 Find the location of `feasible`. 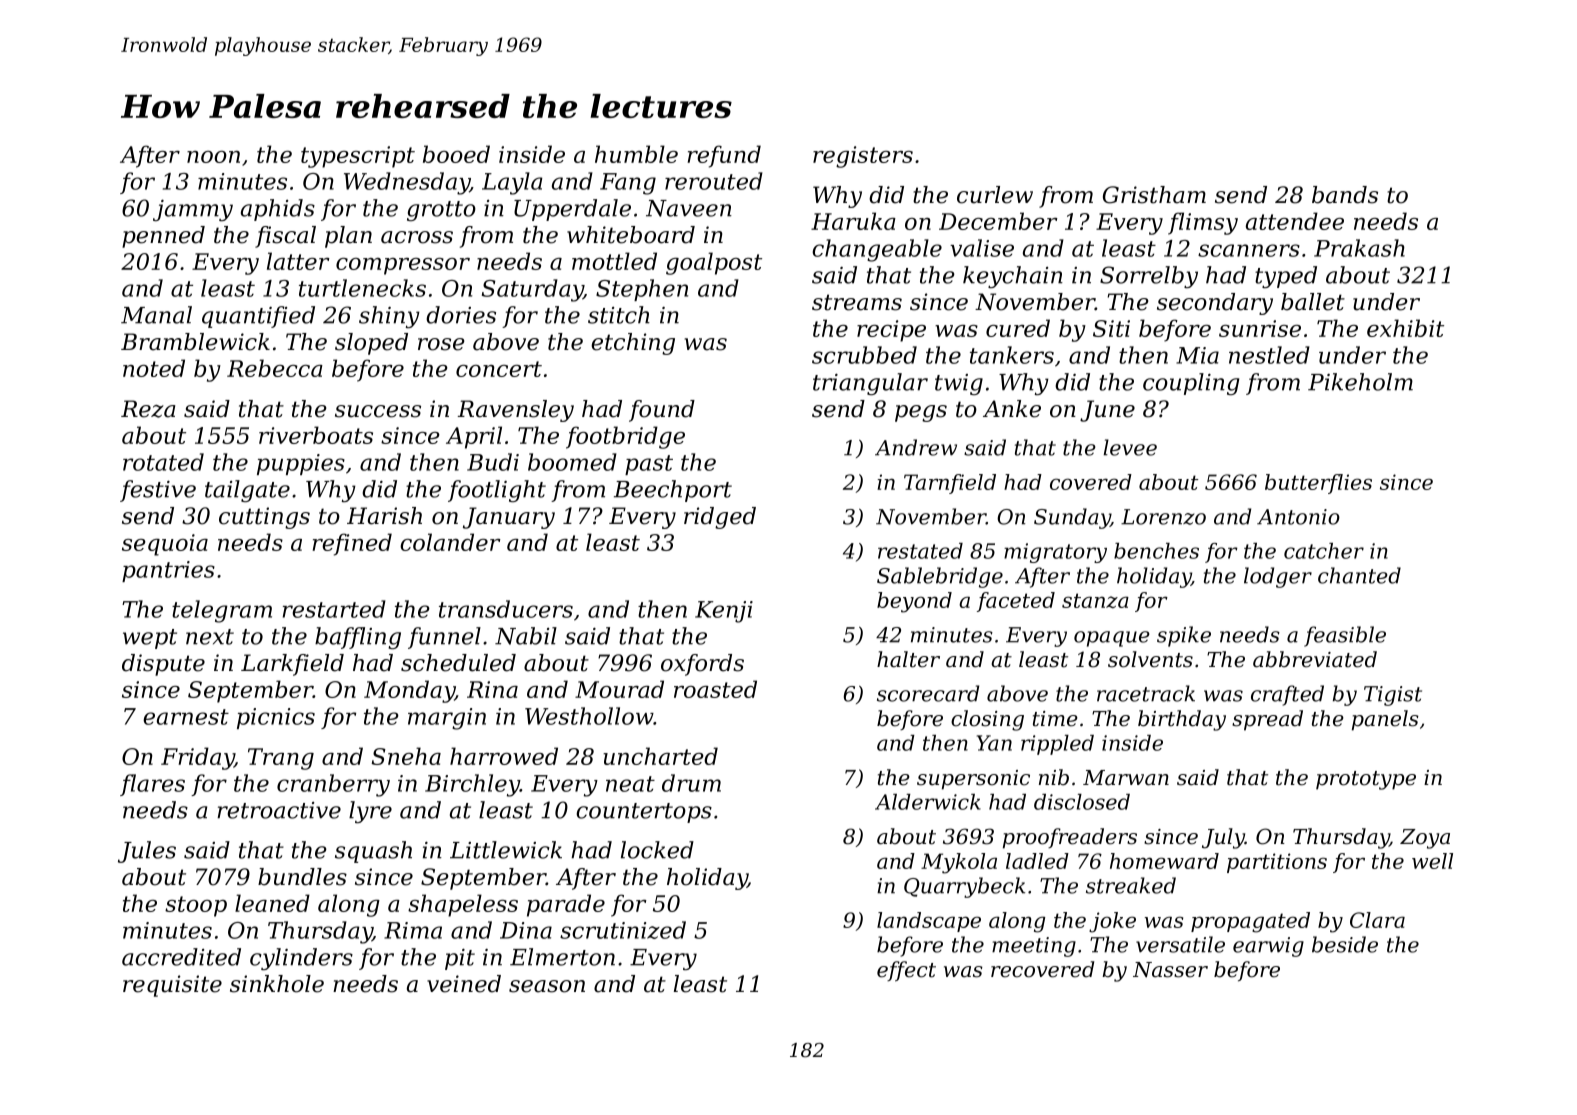

feasible is located at coordinates (1345, 636).
